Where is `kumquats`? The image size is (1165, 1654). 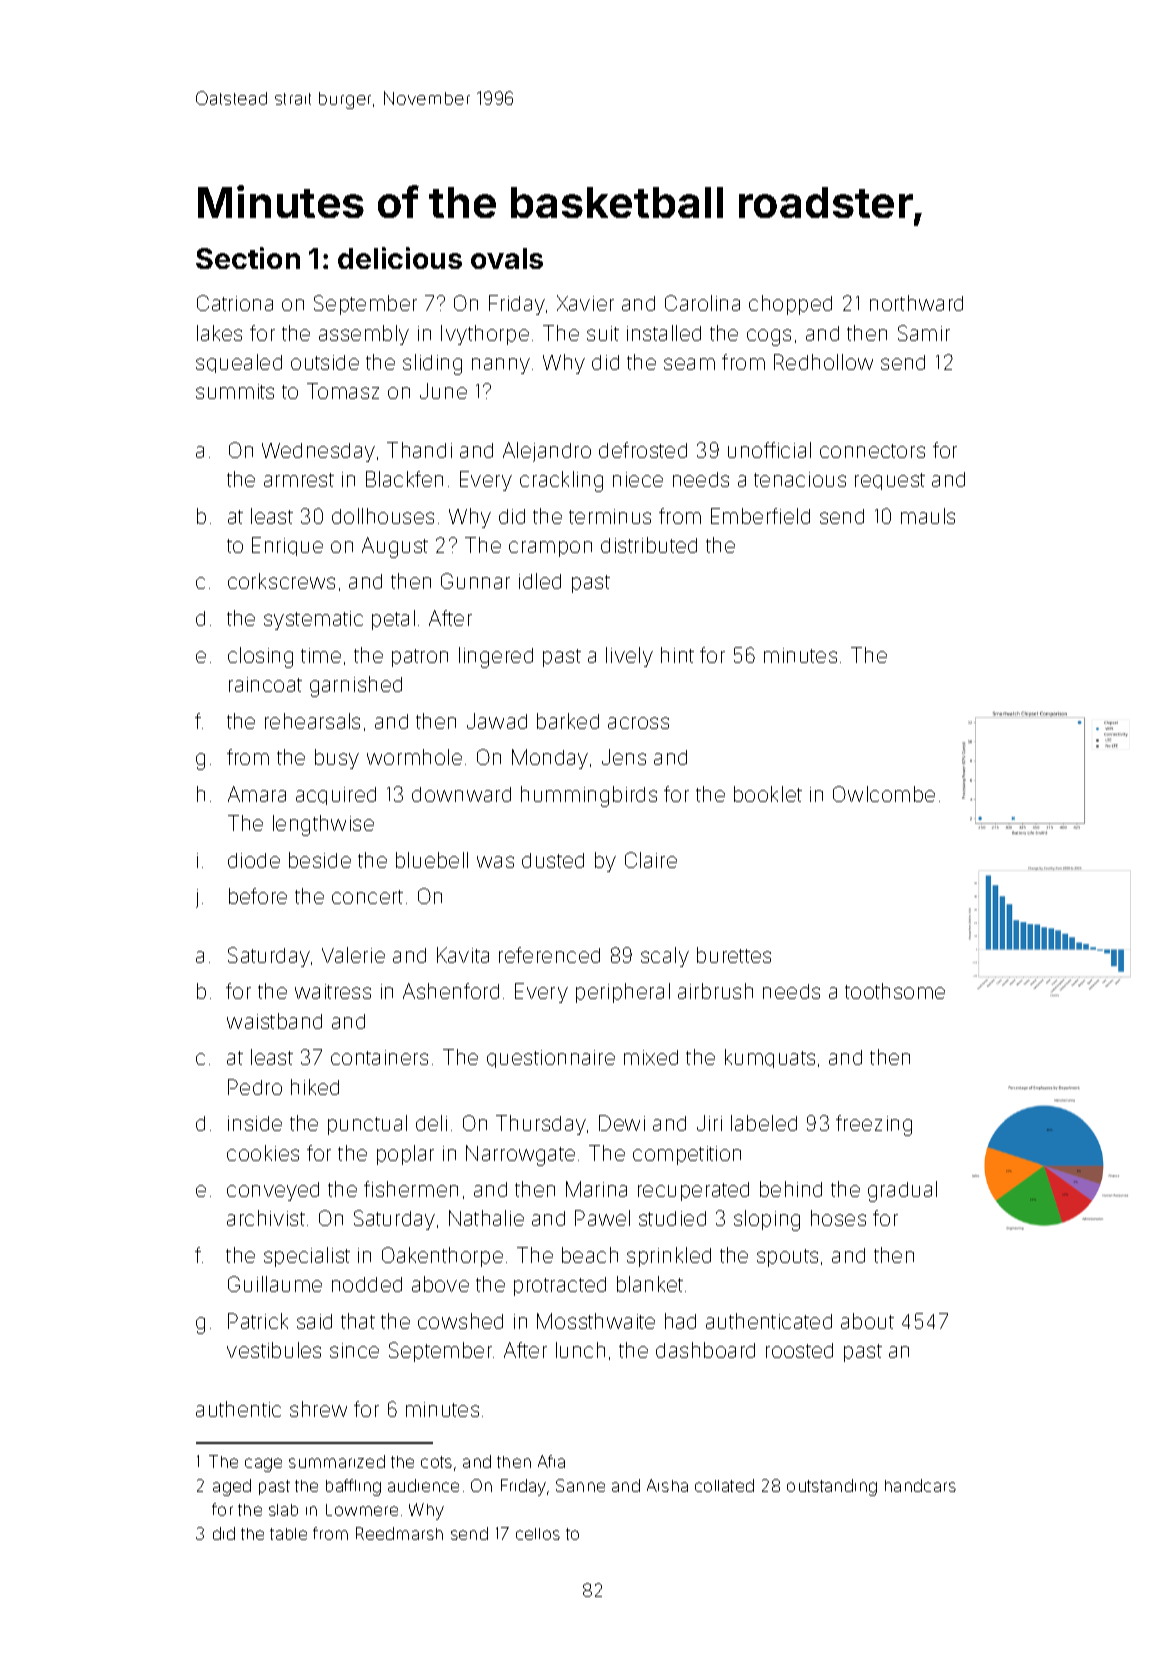 kumquats is located at coordinates (770, 1058).
